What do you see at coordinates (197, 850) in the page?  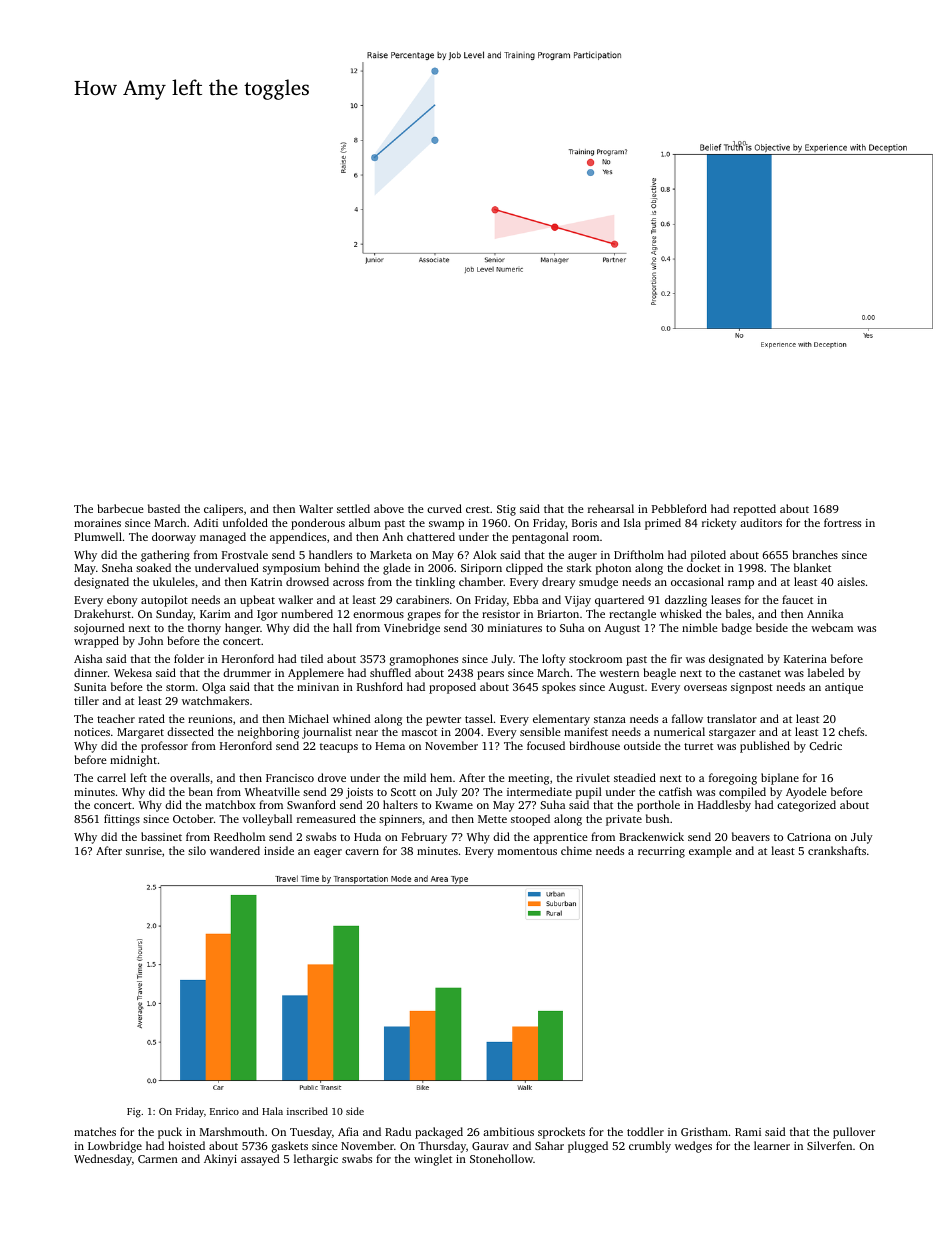 I see `silo` at bounding box center [197, 850].
